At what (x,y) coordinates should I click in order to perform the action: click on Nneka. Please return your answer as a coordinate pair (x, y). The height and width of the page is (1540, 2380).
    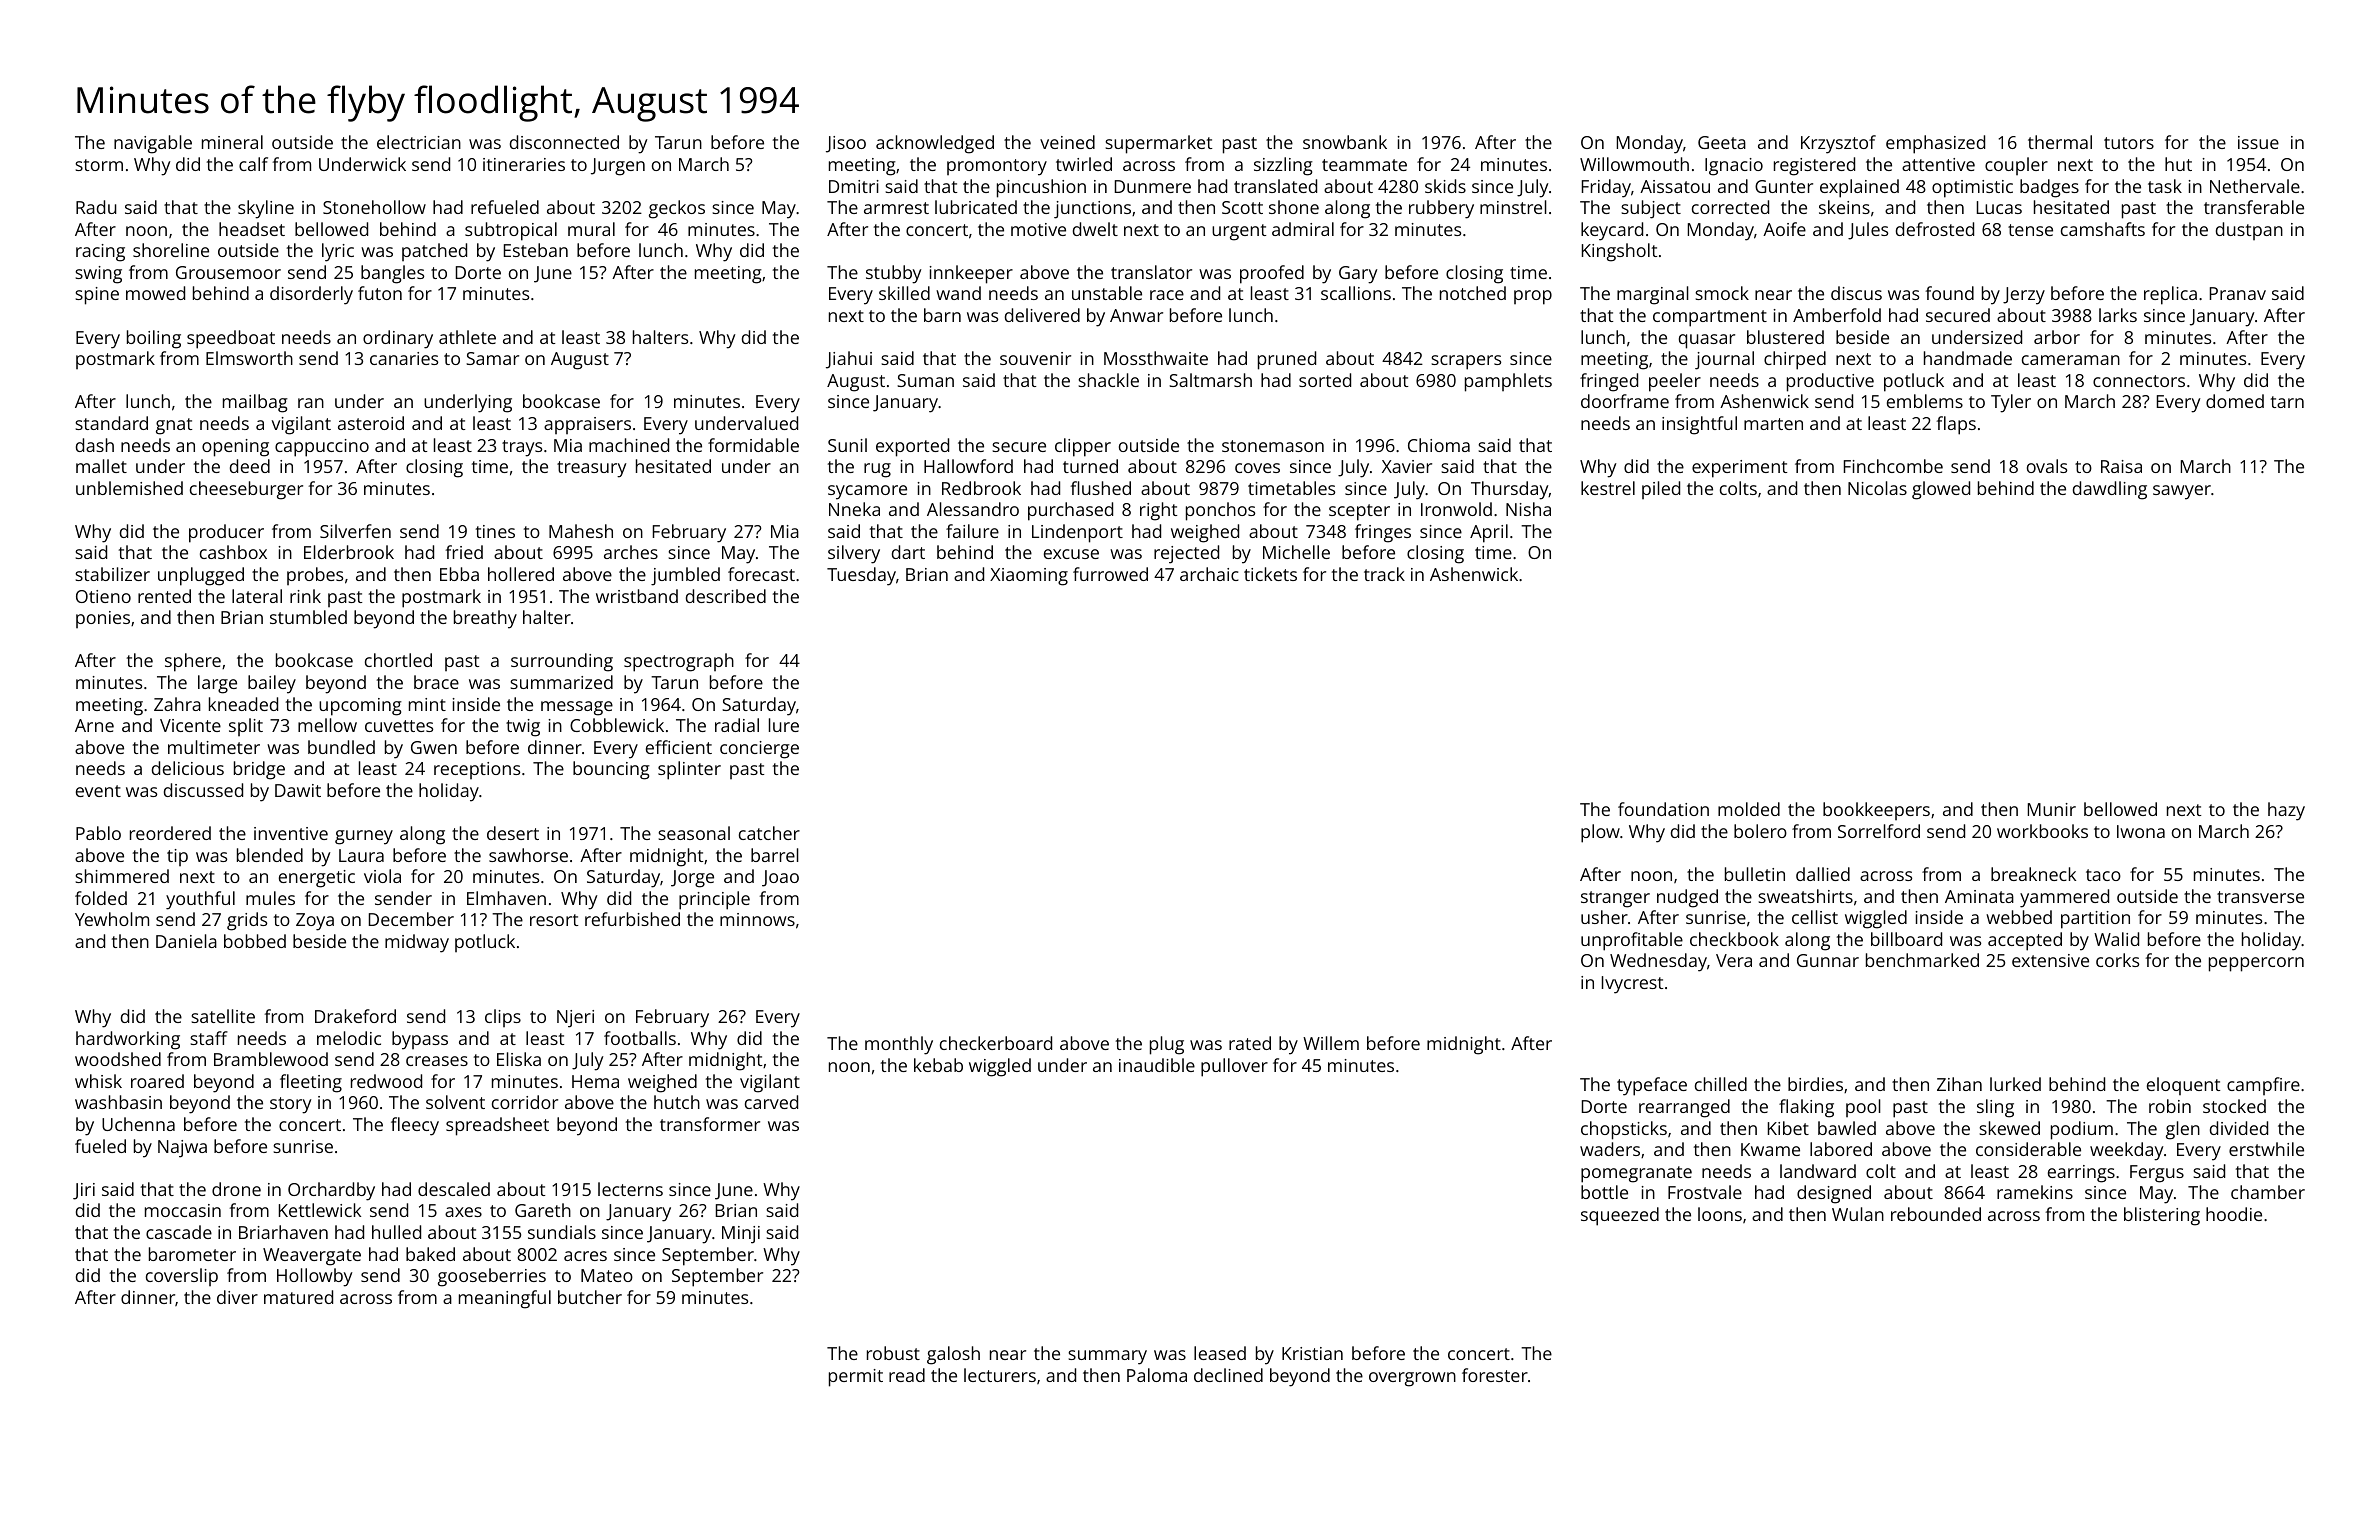
    Looking at the image, I should click on (854, 509).
